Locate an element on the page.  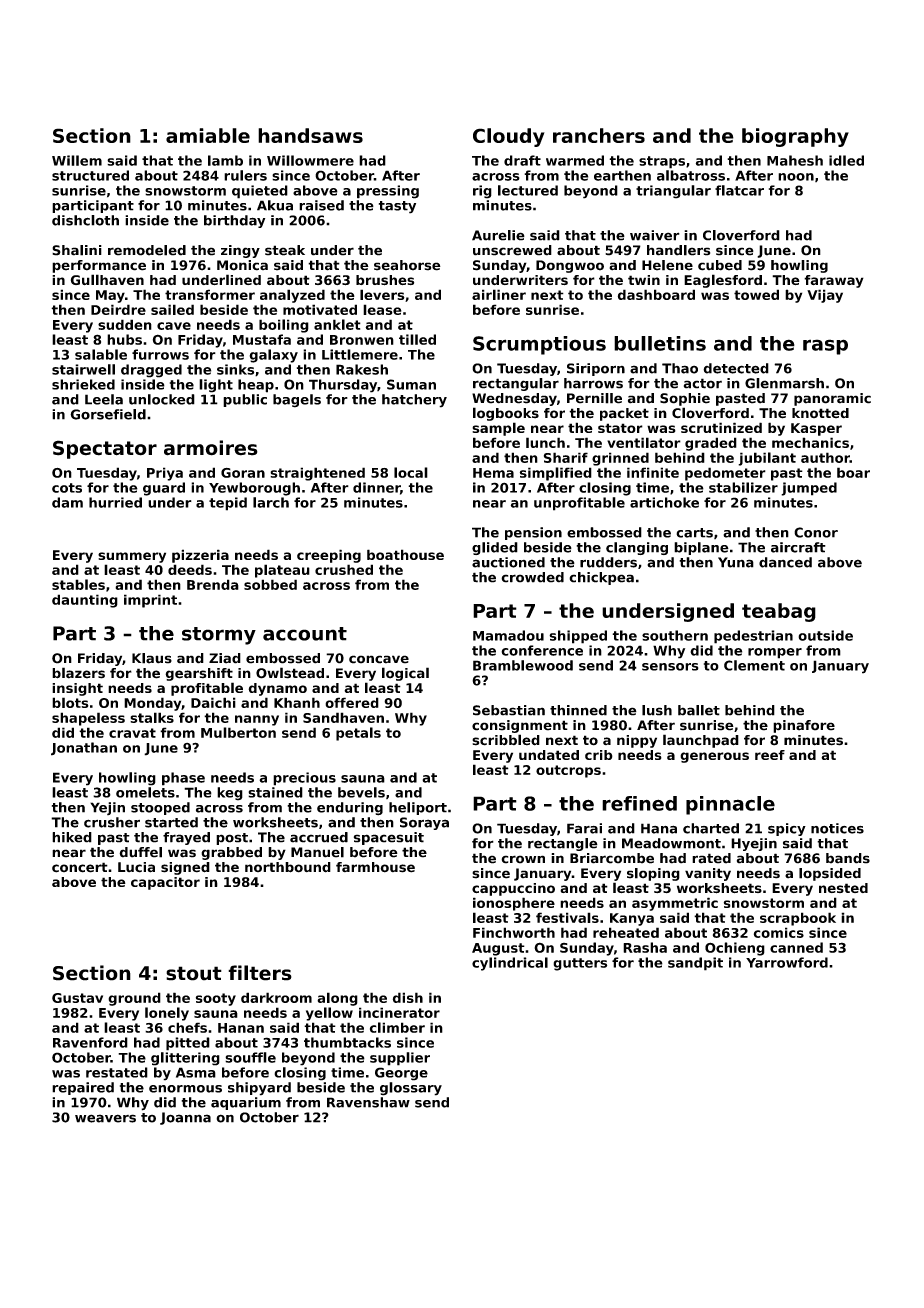
incinerator is located at coordinates (399, 1012).
